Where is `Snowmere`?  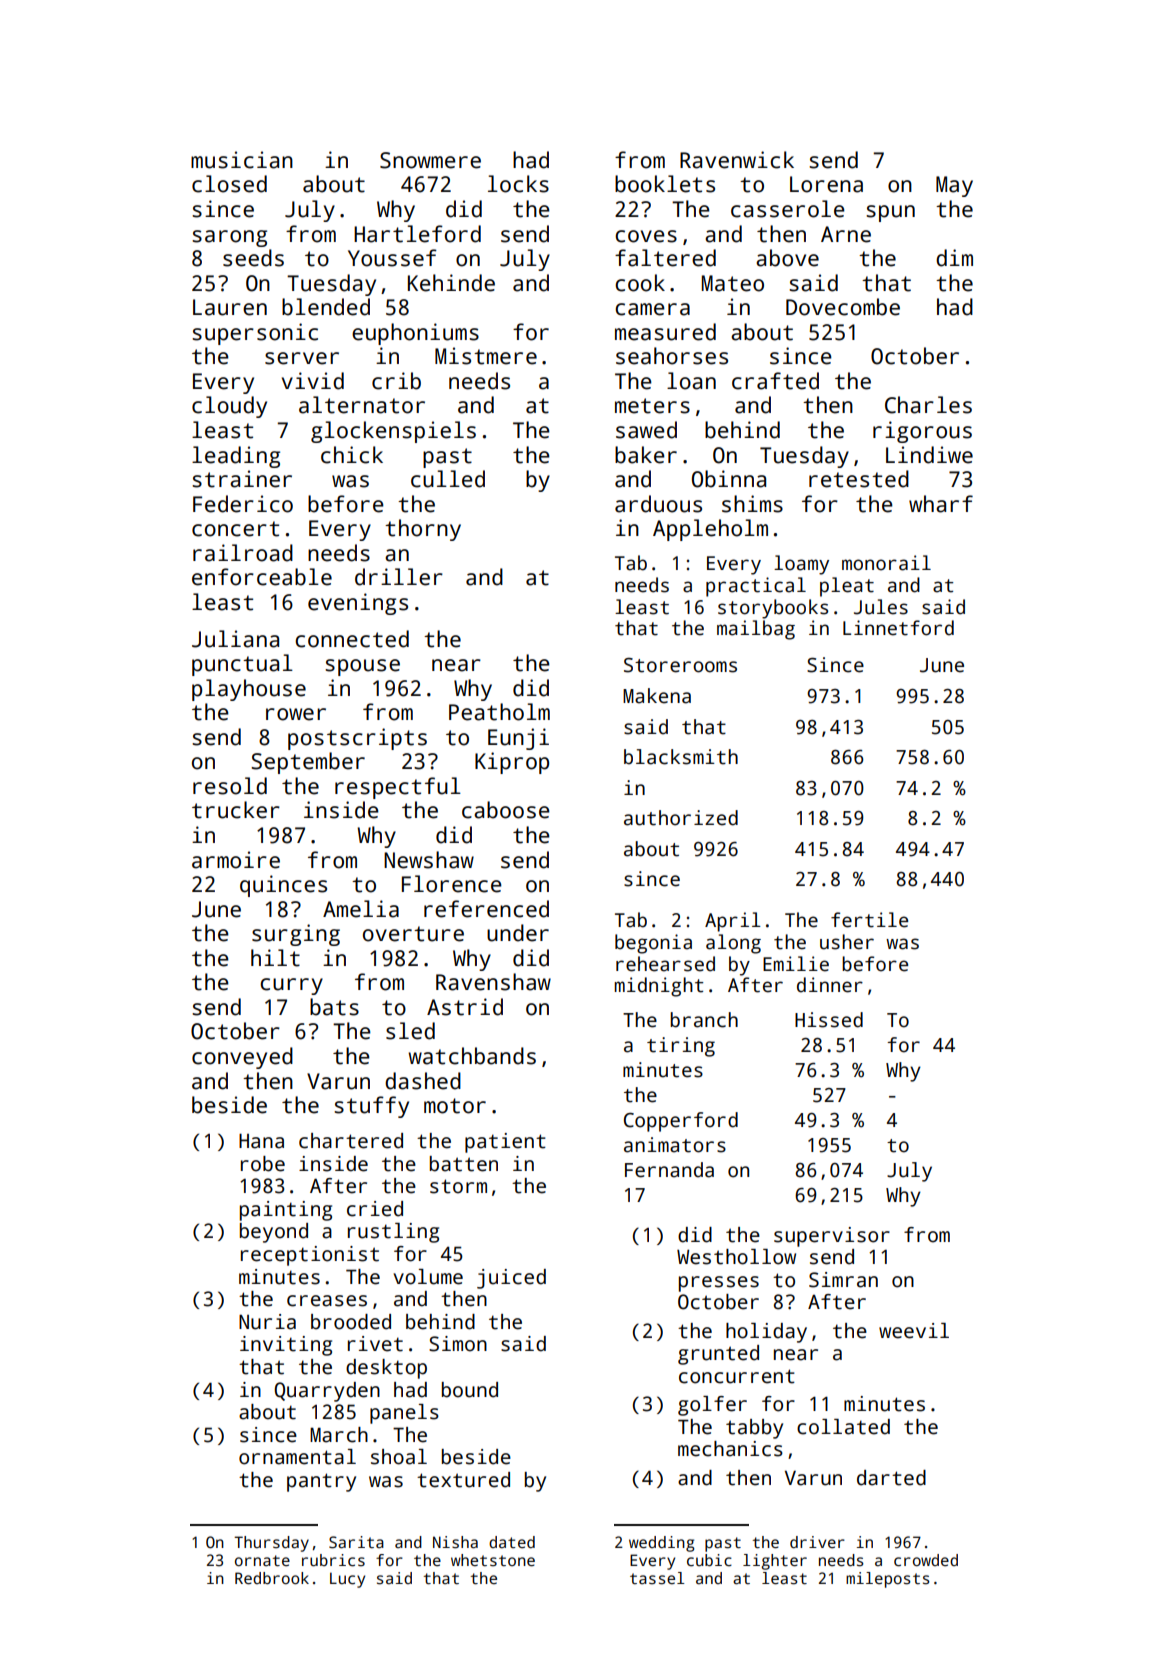 Snowmere is located at coordinates (430, 160).
